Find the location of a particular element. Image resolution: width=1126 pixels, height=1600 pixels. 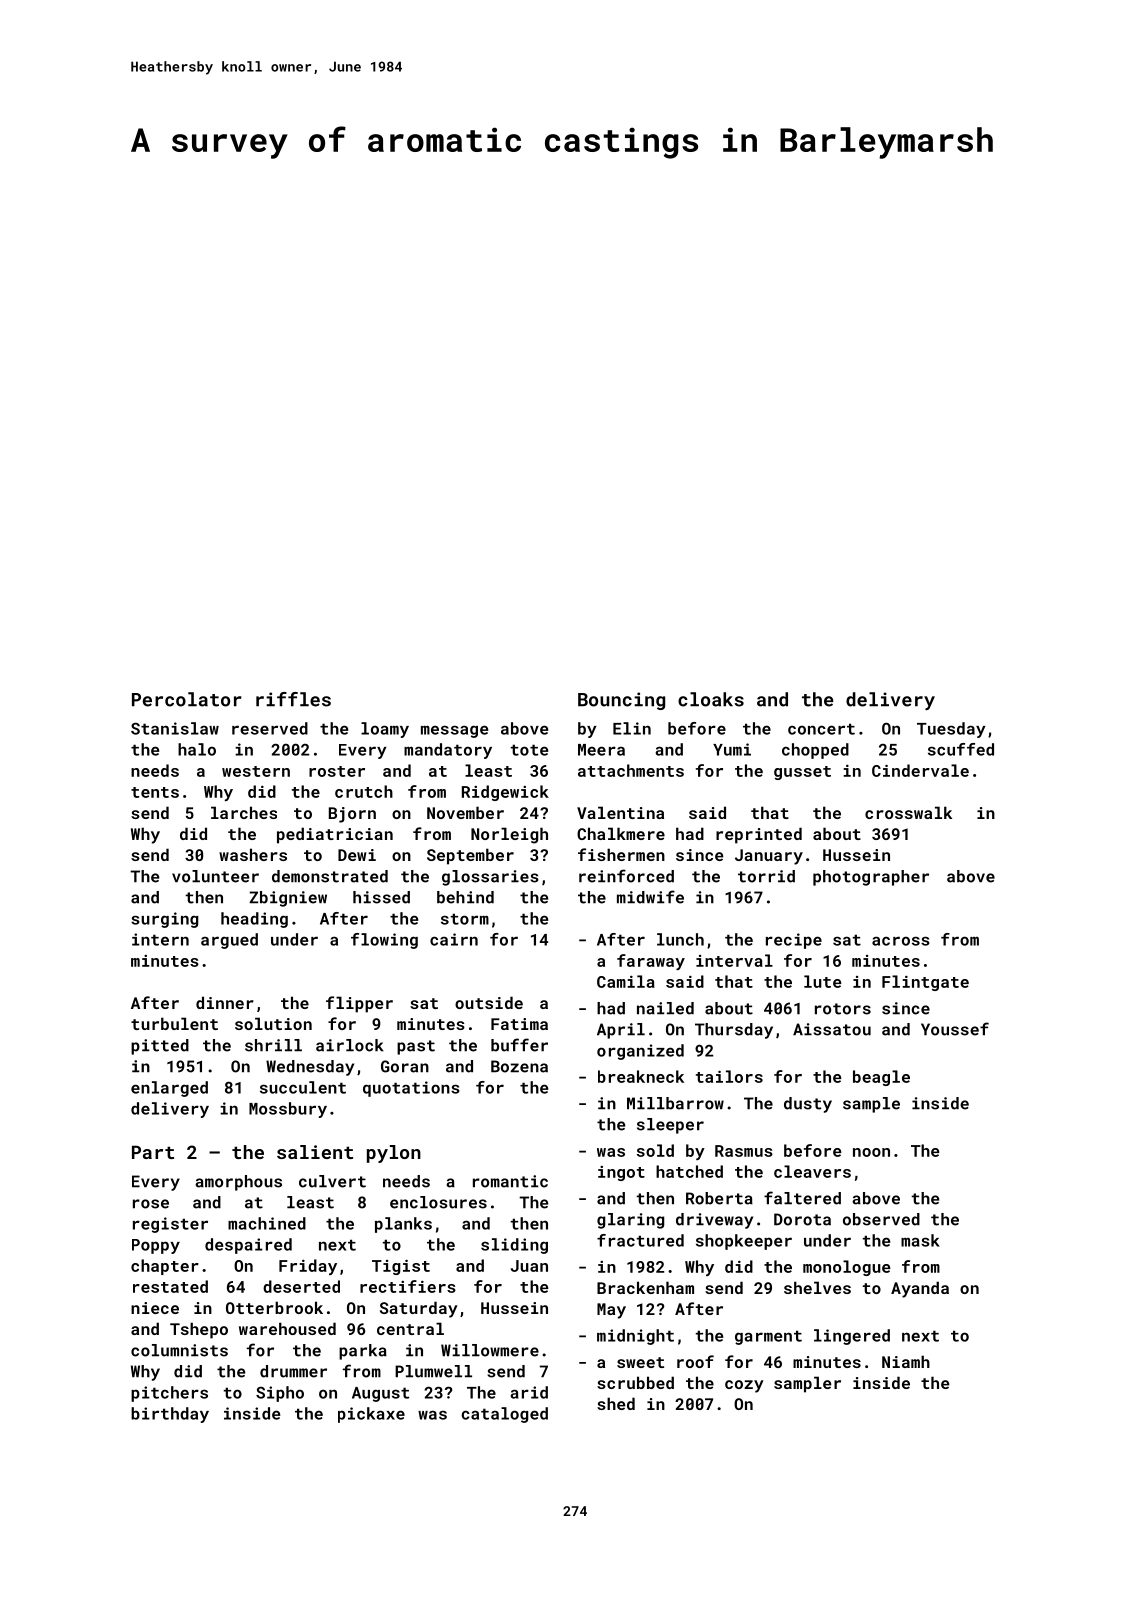

attachments is located at coordinates (631, 770).
